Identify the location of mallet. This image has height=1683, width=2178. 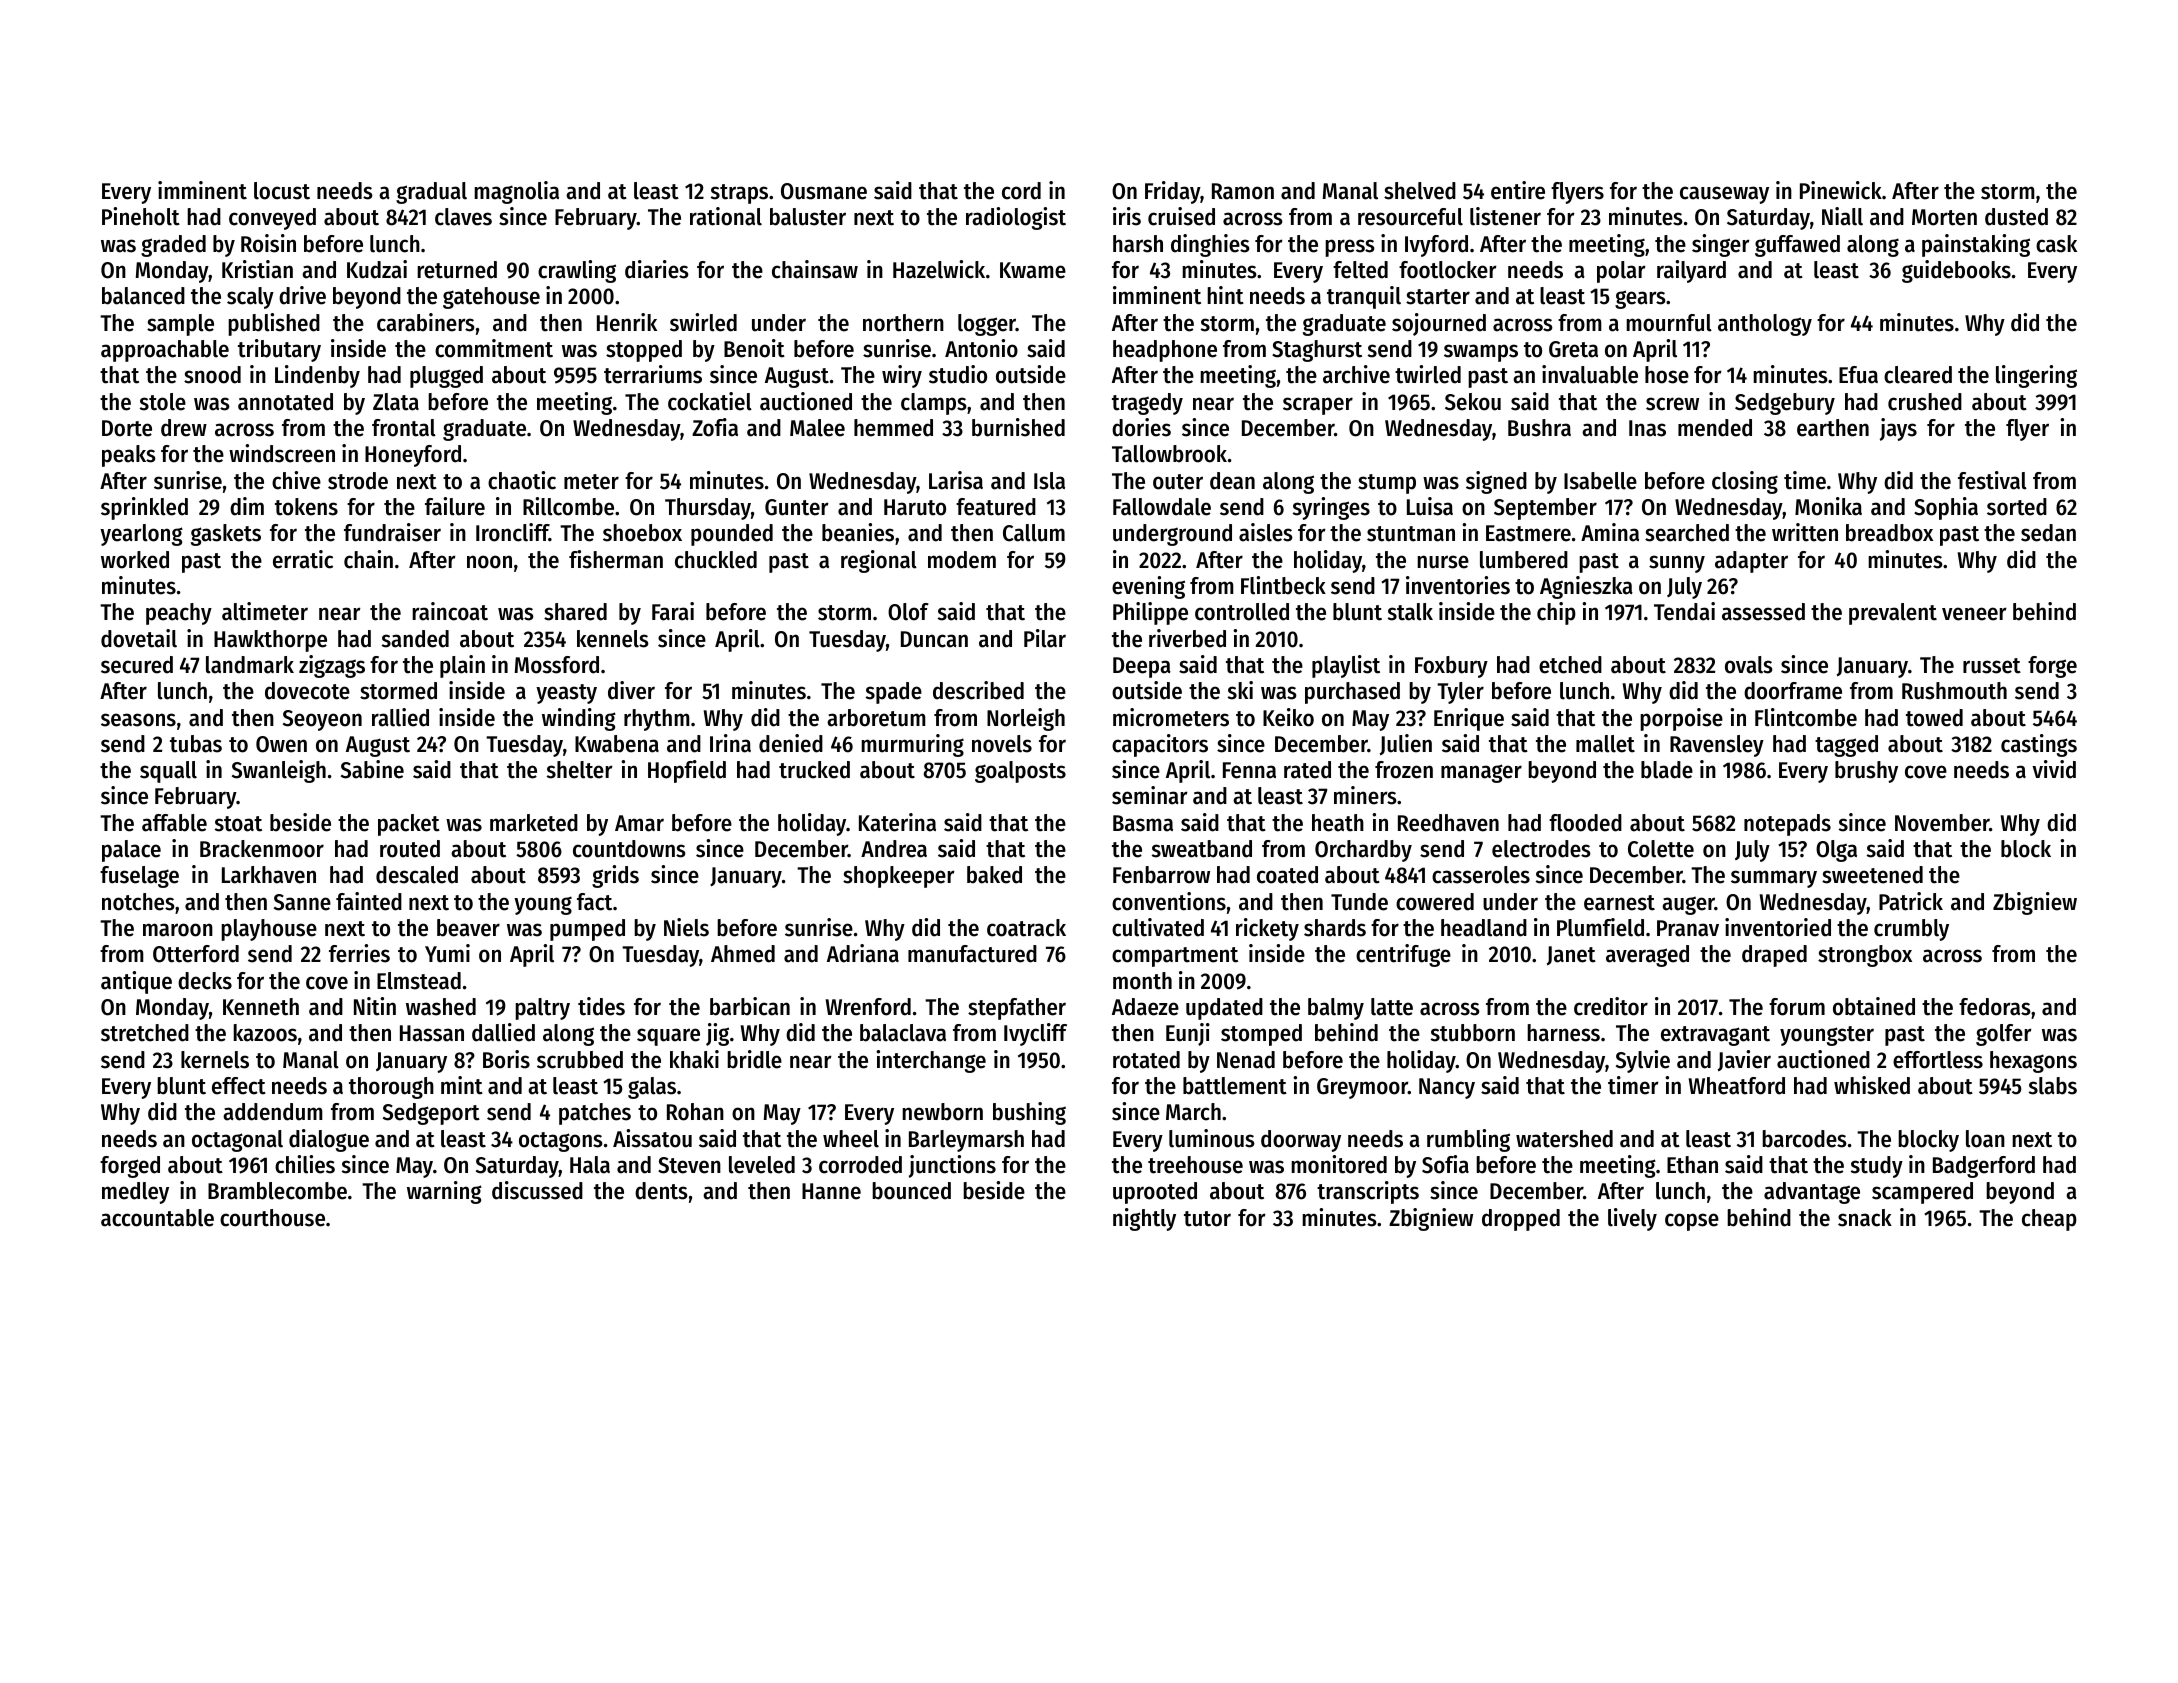
(1605, 744).
